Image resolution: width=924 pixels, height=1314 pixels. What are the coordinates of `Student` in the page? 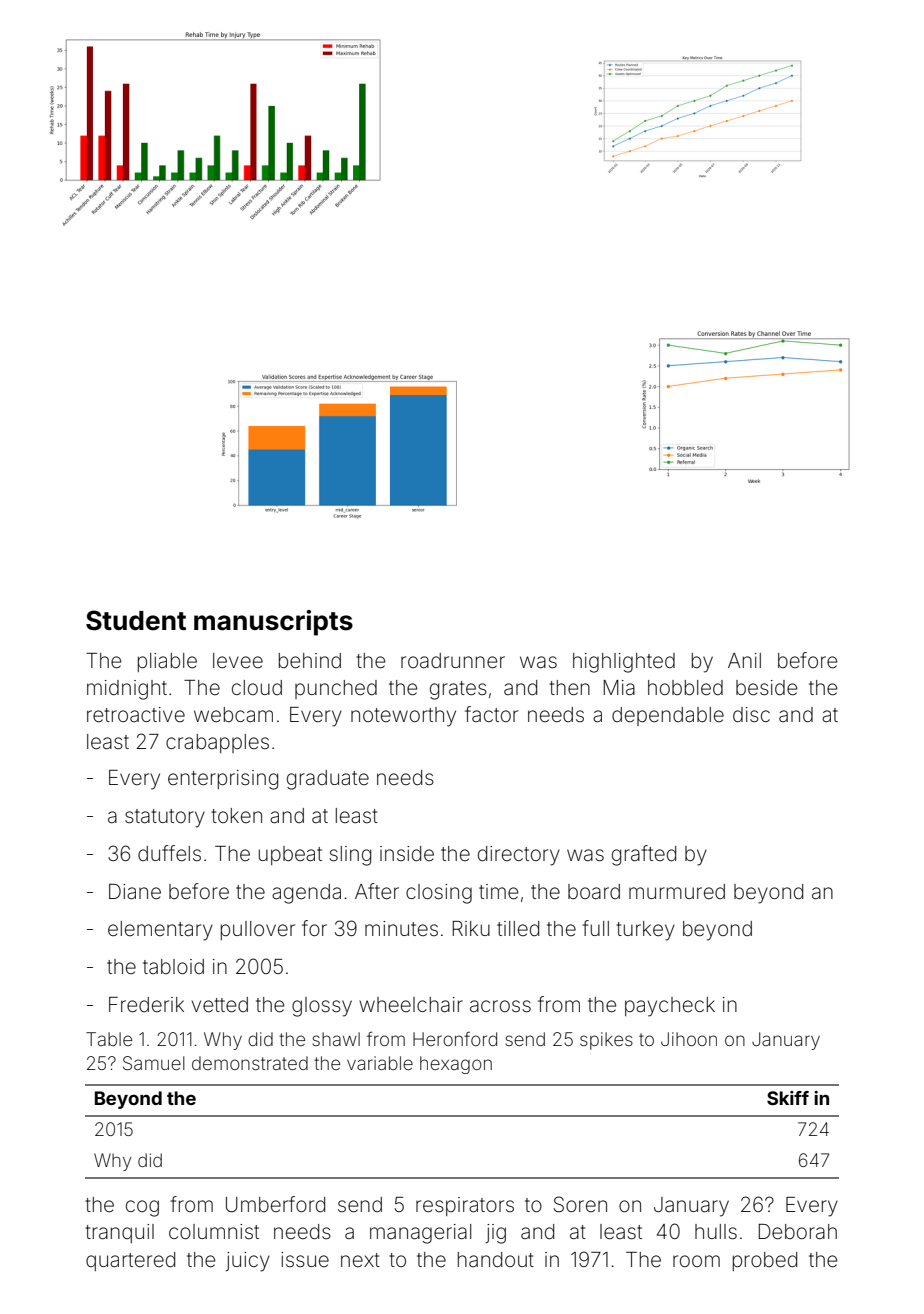 It's located at (136, 620).
